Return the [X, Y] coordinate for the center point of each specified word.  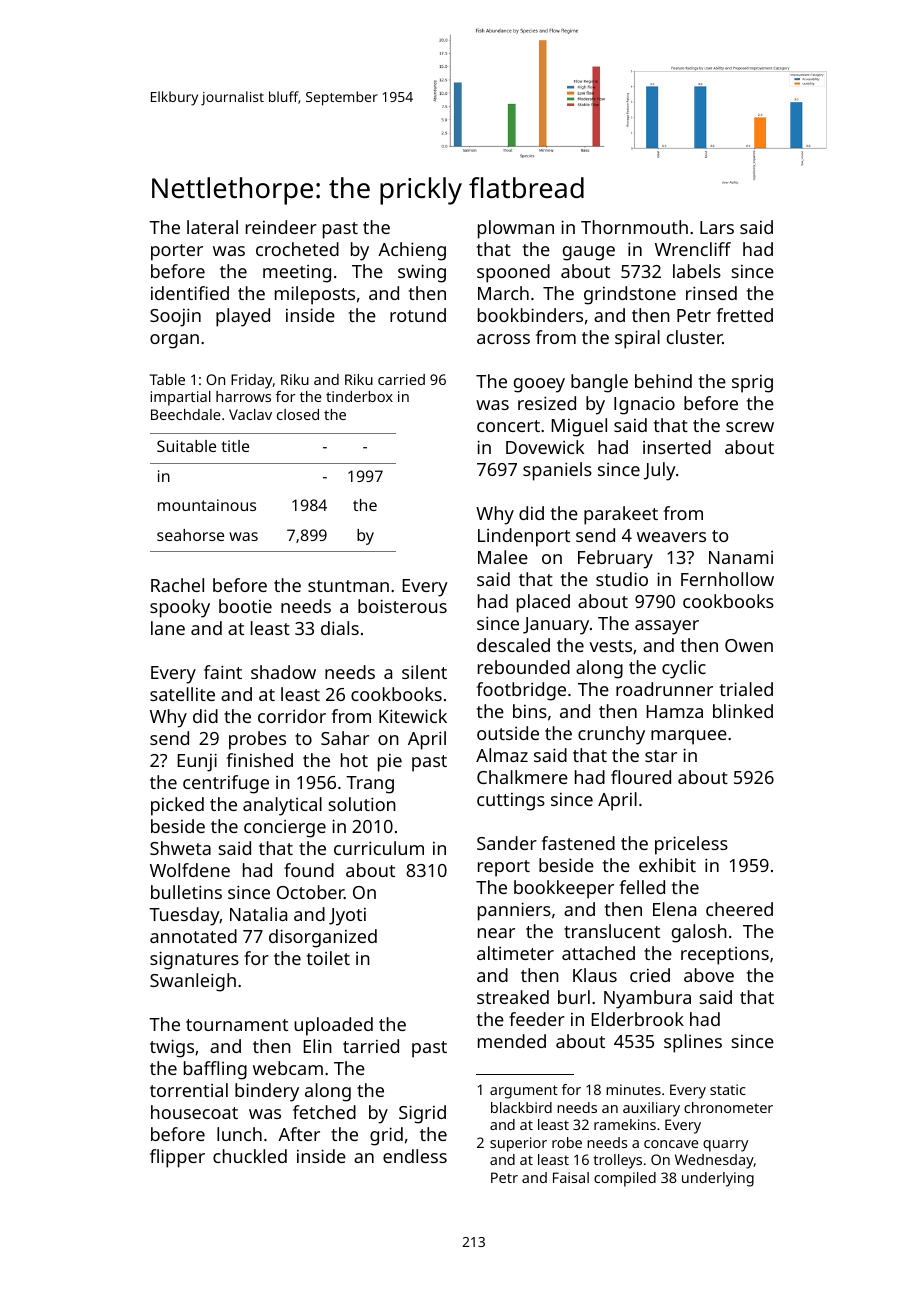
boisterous [402, 606]
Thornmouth [634, 227]
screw [750, 427]
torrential [189, 1090]
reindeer [281, 227]
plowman [516, 229]
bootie [245, 606]
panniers [514, 911]
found [309, 870]
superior [518, 1144]
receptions [725, 956]
